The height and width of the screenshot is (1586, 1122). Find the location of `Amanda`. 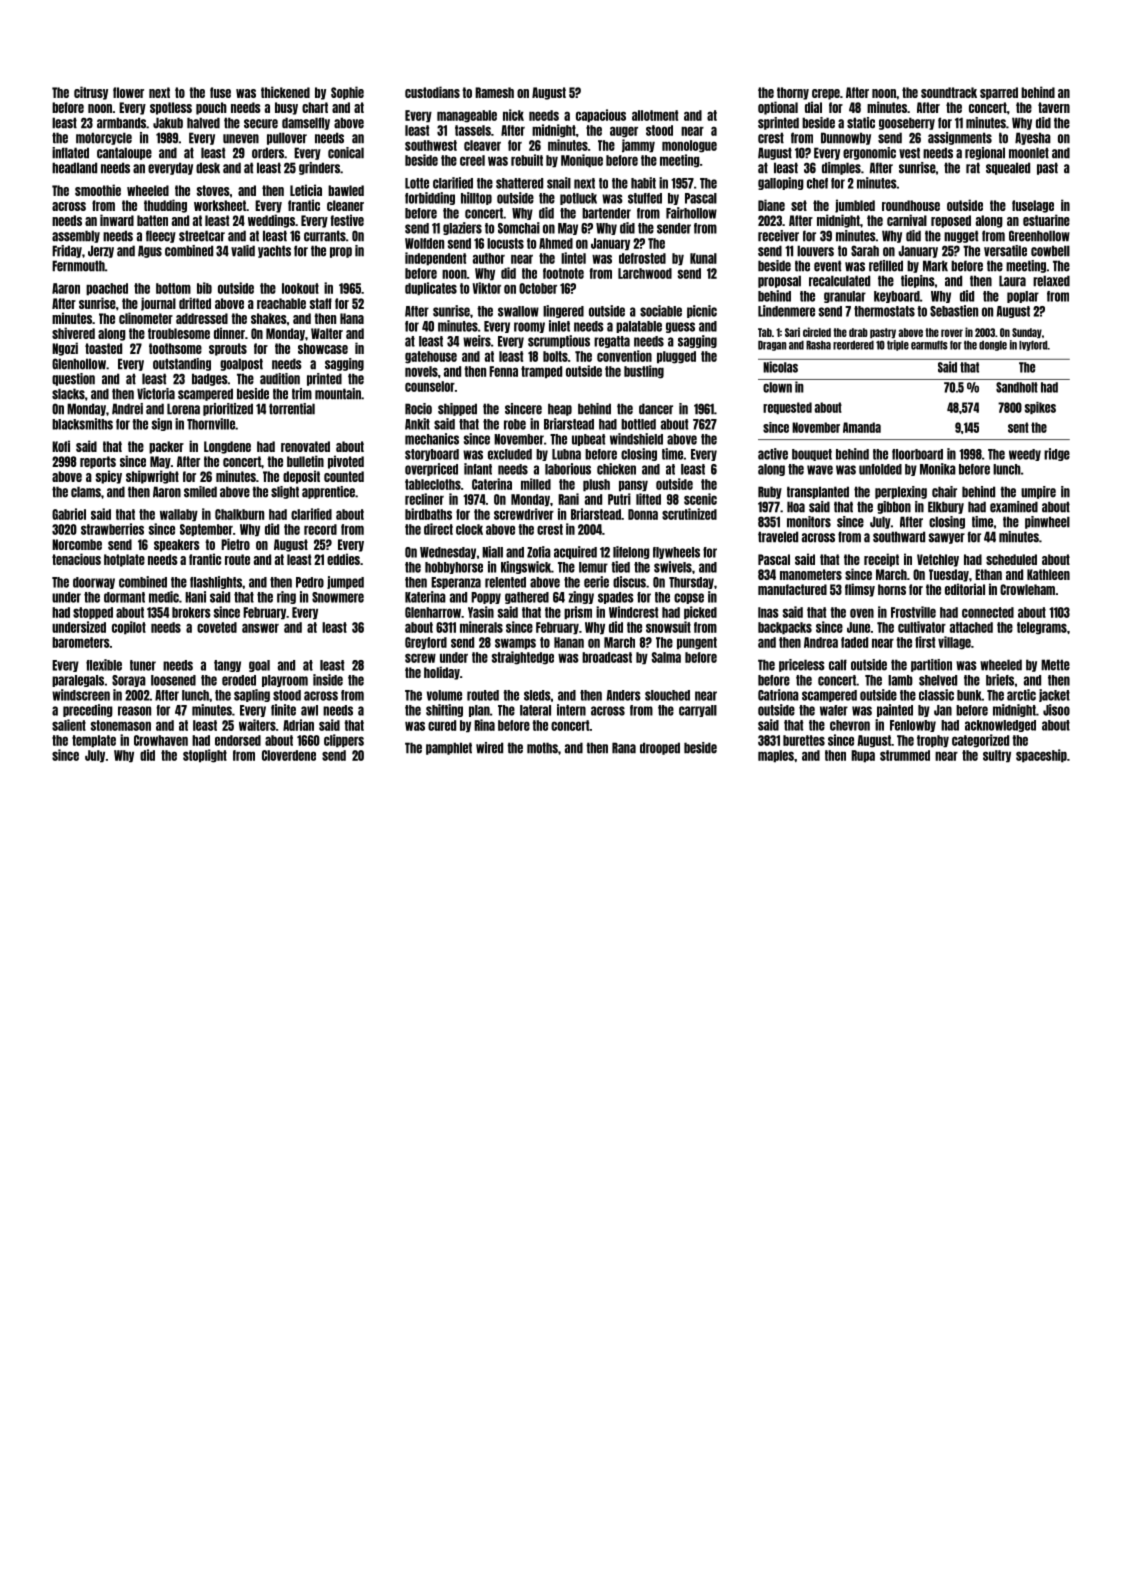

Amanda is located at coordinates (862, 427).
